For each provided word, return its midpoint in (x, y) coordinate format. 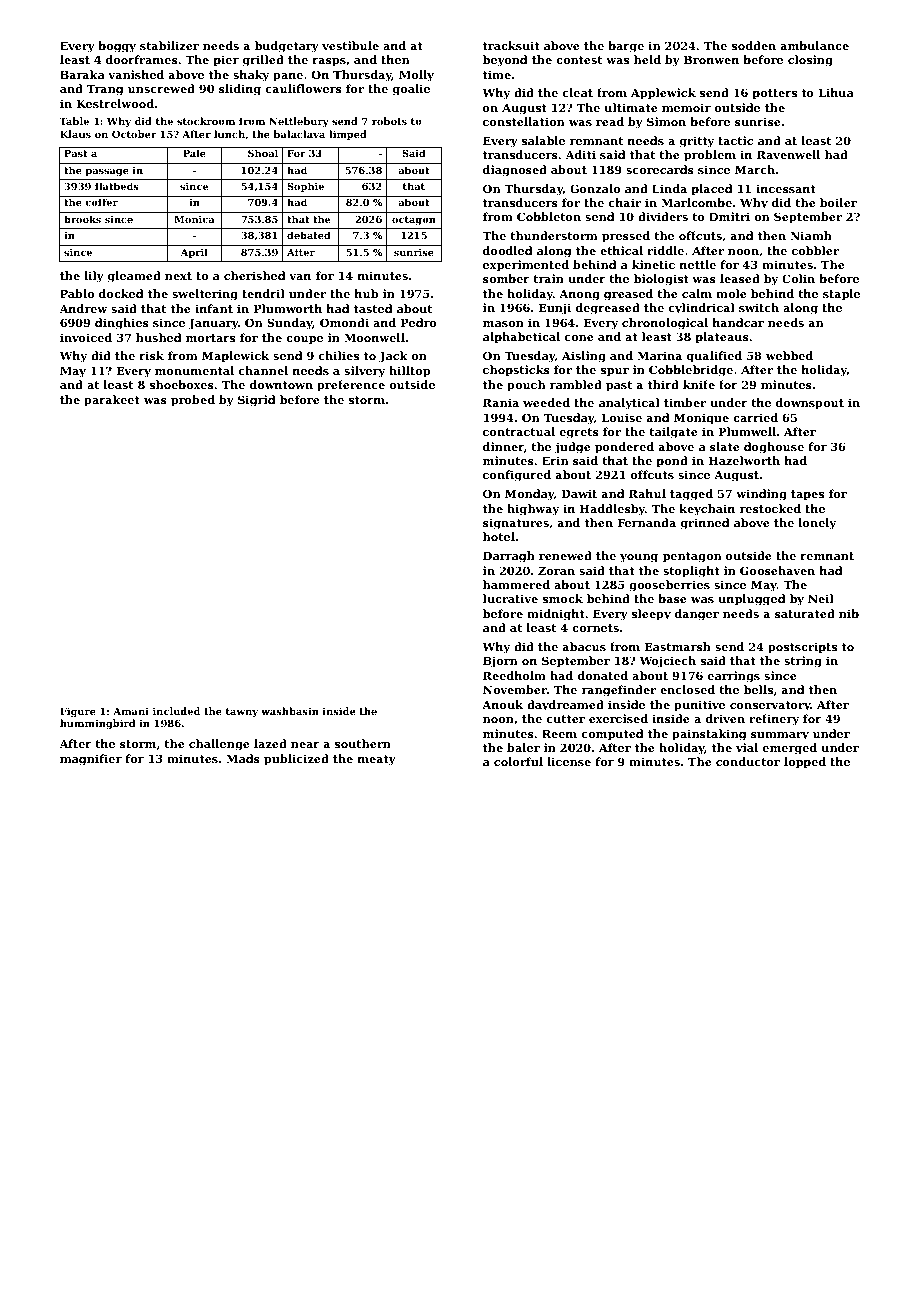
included (176, 711)
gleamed (134, 277)
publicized (296, 760)
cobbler (815, 250)
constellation (524, 121)
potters (774, 94)
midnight (556, 615)
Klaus (75, 134)
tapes (807, 495)
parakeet (112, 401)
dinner (503, 446)
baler (523, 747)
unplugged (751, 600)
